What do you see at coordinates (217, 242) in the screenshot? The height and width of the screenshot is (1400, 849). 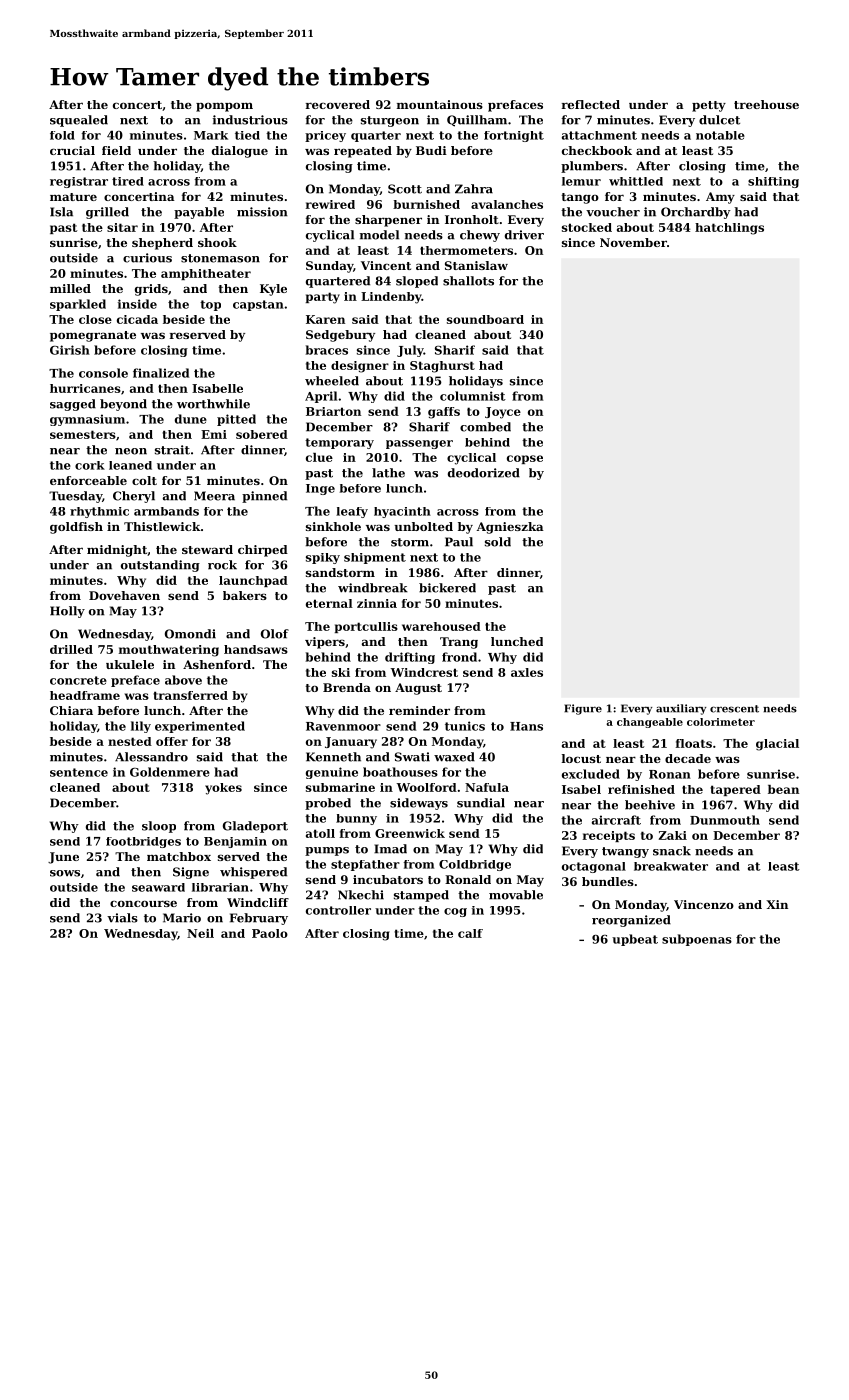 I see `shook` at bounding box center [217, 242].
